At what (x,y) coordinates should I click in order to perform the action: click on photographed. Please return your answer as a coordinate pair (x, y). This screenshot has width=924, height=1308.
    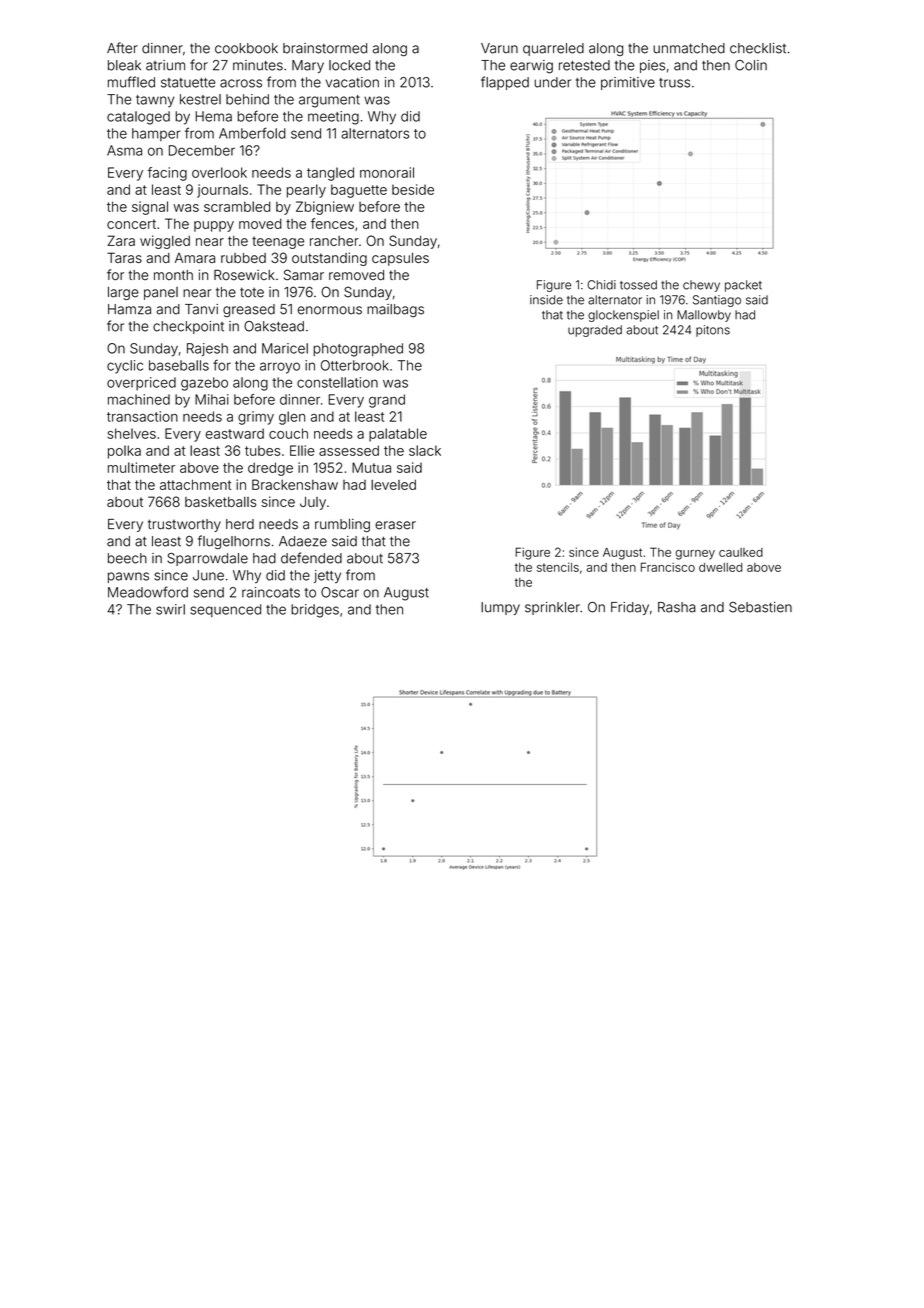
    Looking at the image, I should click on (358, 350).
